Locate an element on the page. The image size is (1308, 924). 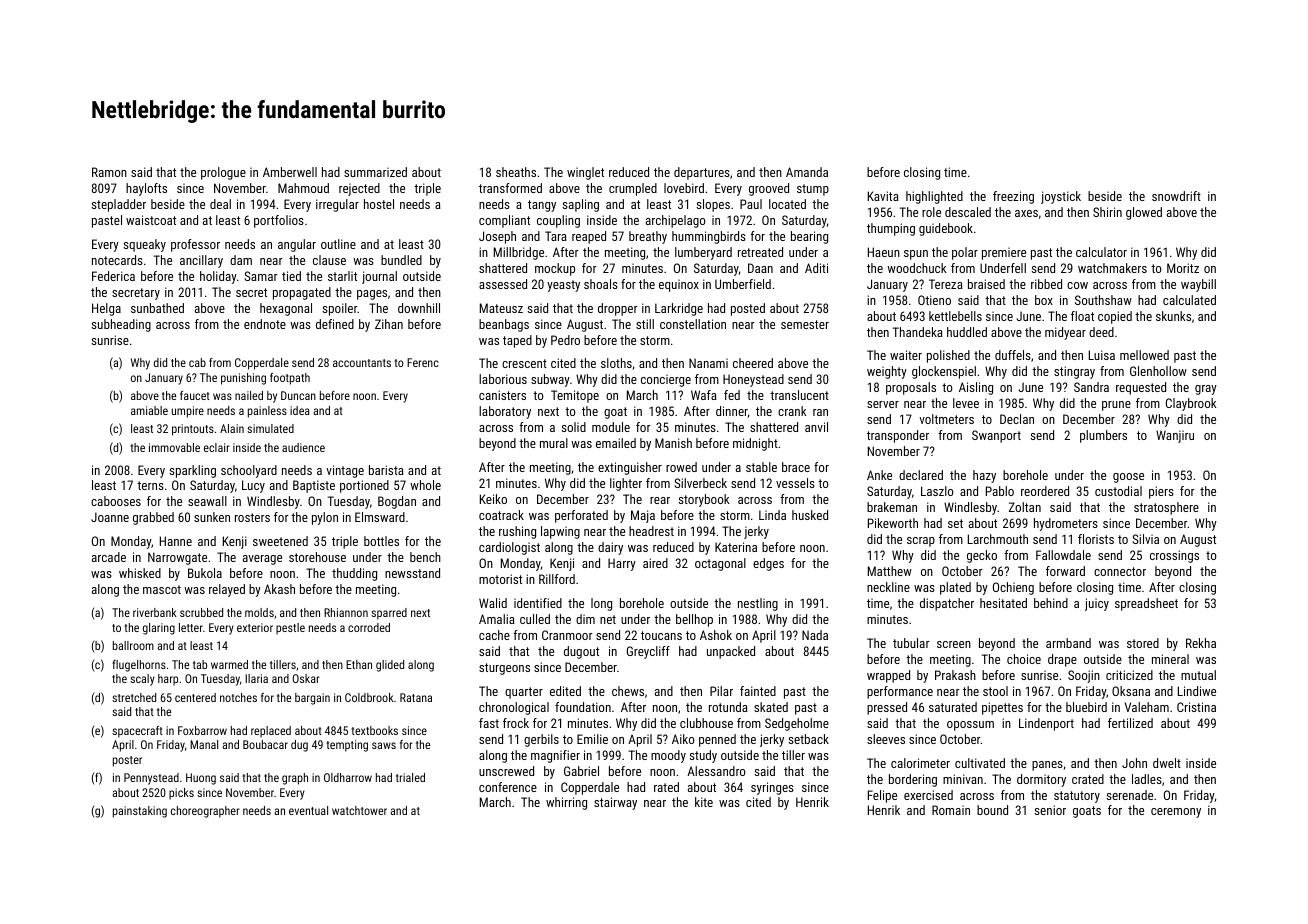
stable is located at coordinates (761, 467).
